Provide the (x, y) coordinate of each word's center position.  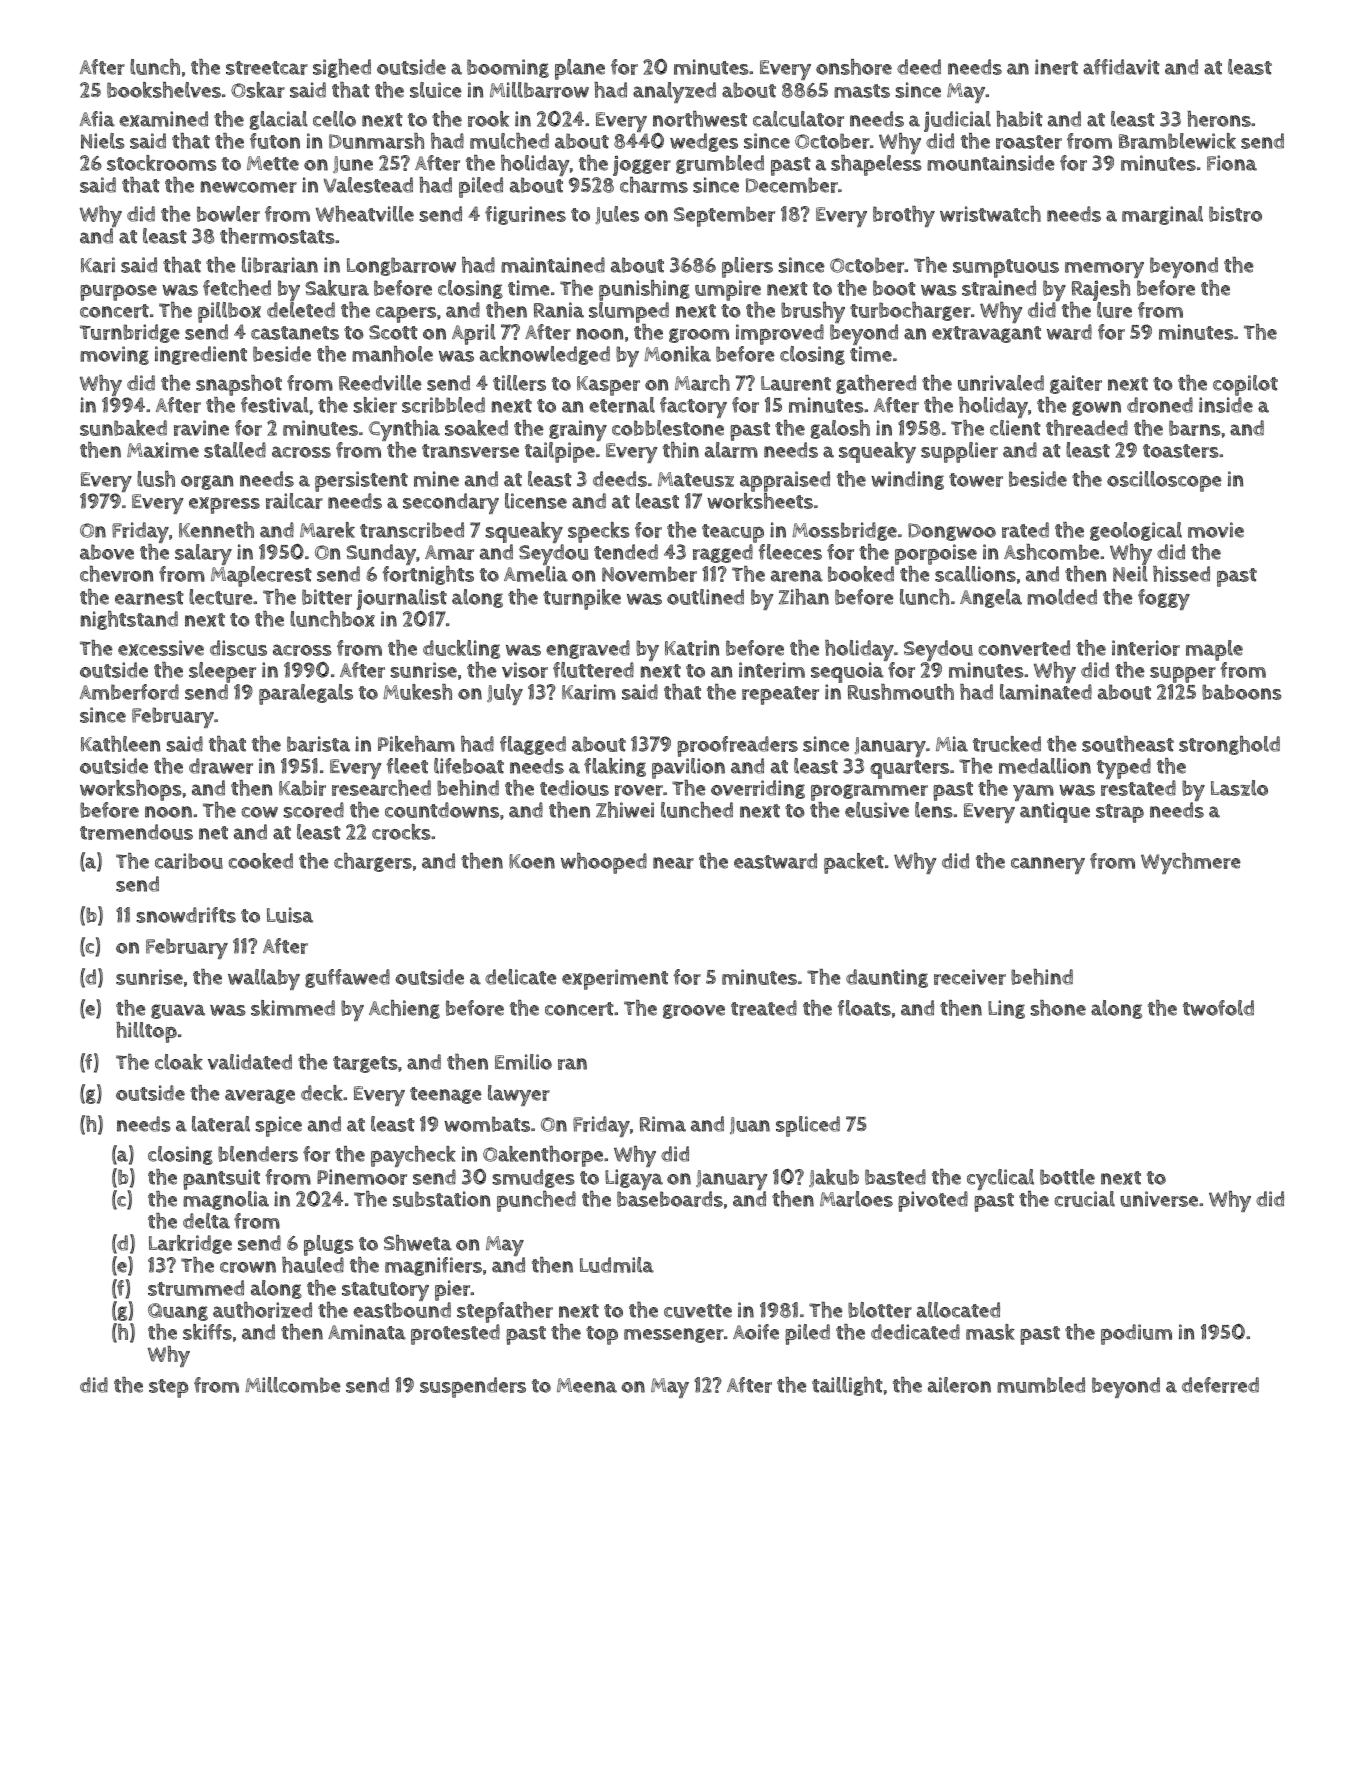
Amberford (129, 692)
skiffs (207, 1332)
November (649, 574)
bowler (228, 214)
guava (178, 1011)
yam (1033, 793)
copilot (1245, 385)
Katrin (692, 648)
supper (1183, 674)
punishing (644, 290)
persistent (361, 481)
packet (854, 863)
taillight (847, 1386)
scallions (975, 574)
